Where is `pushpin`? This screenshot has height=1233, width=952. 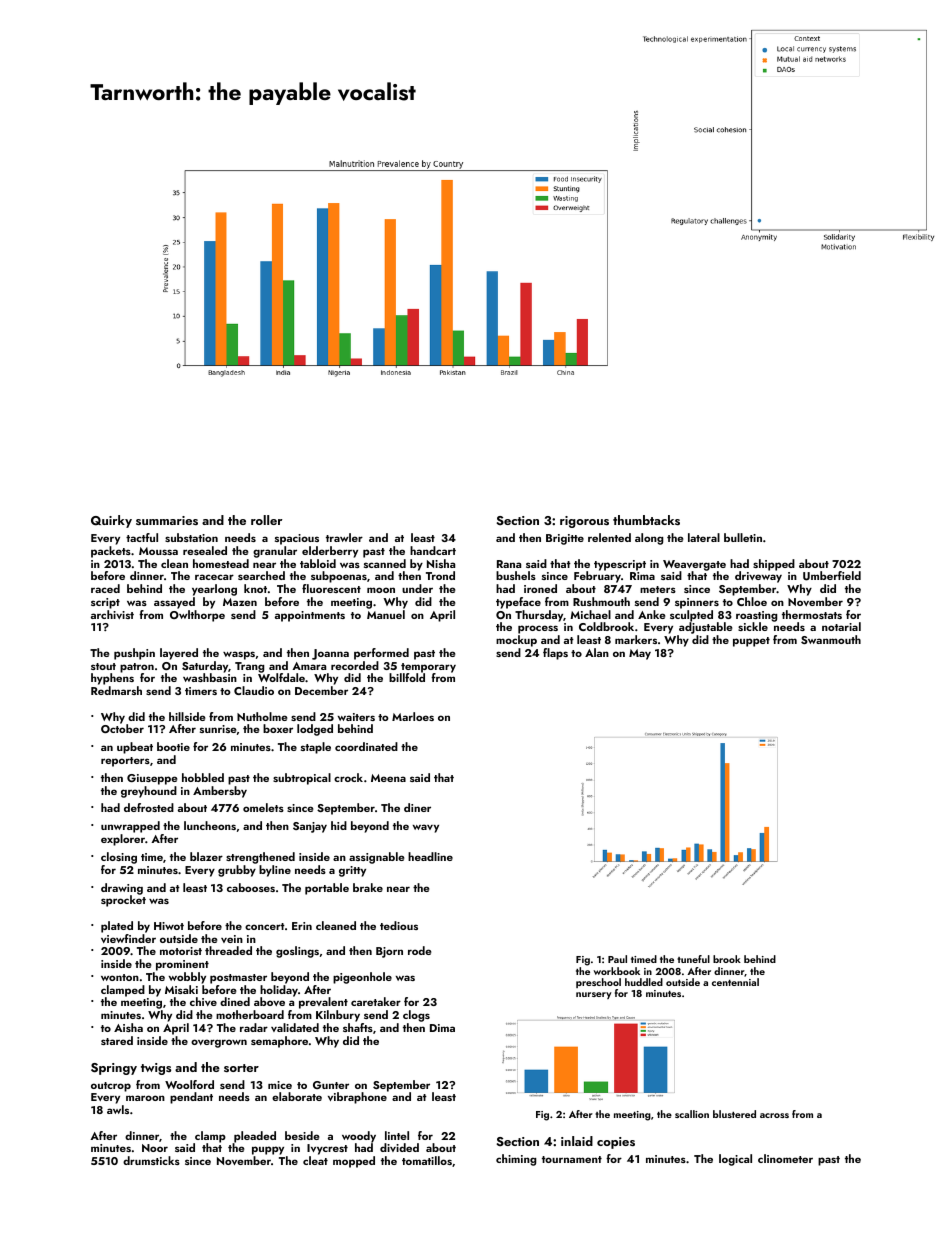 pushpin is located at coordinates (134, 654).
